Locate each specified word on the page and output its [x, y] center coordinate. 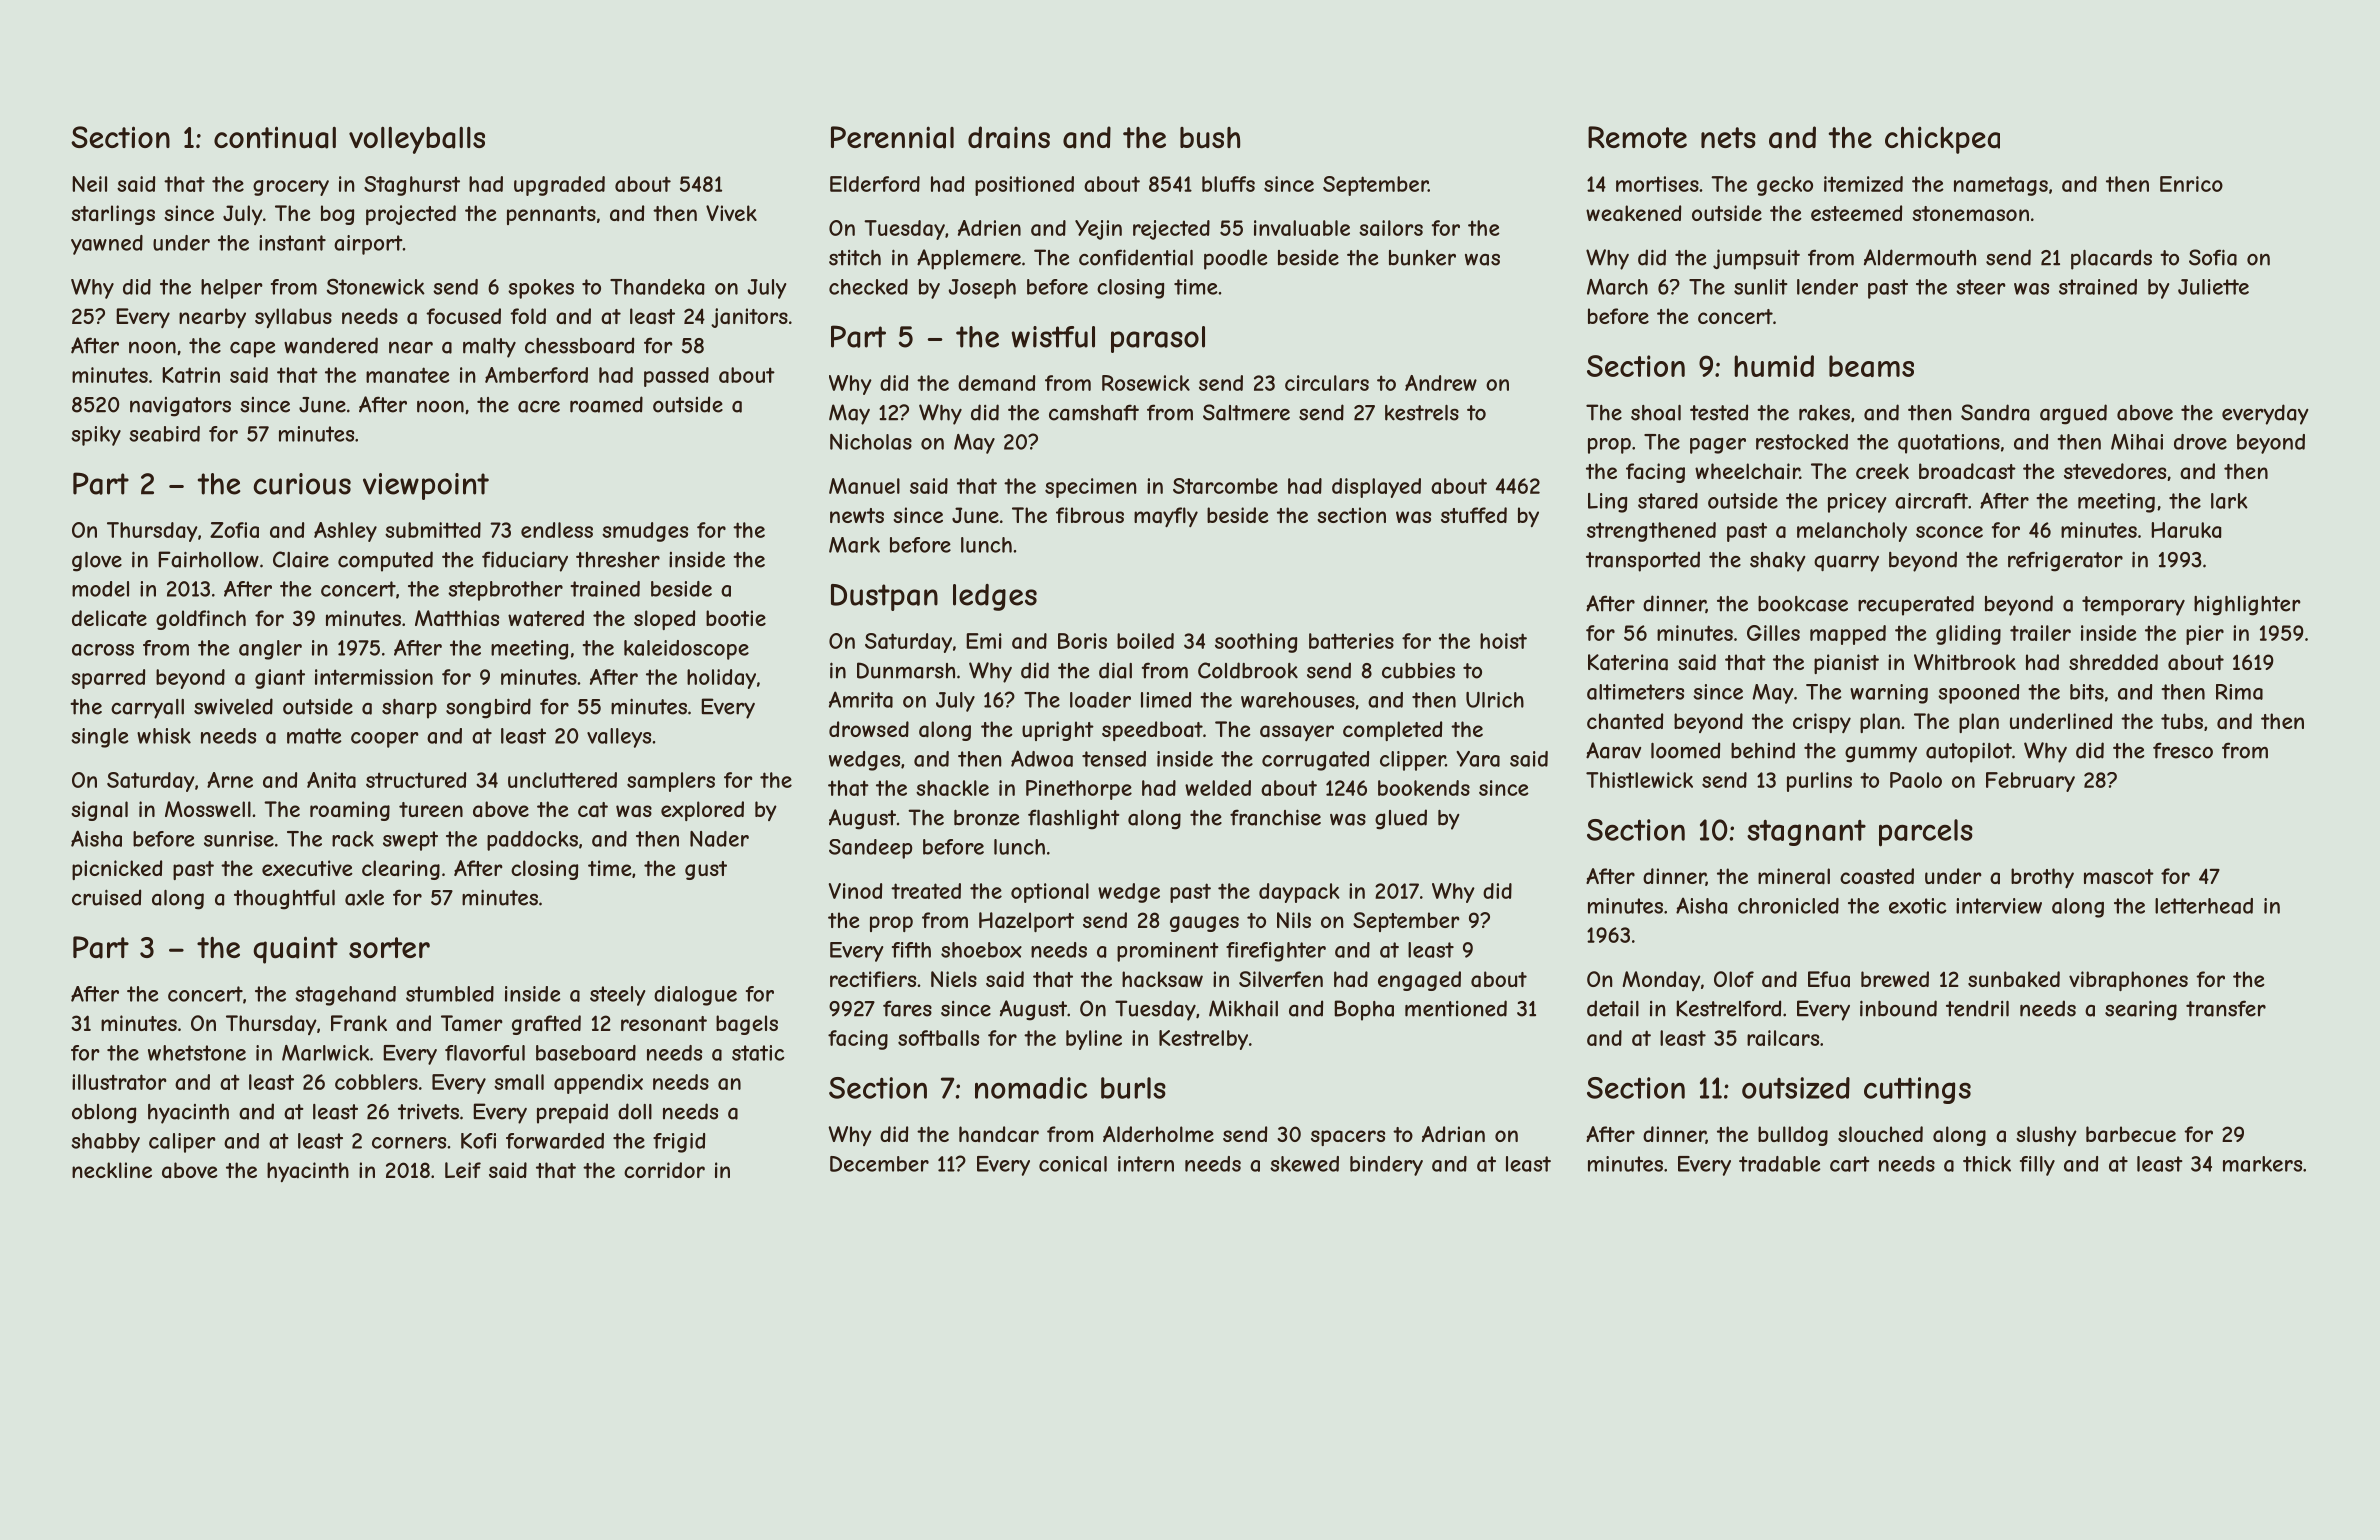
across [103, 650]
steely [618, 996]
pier [2205, 635]
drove [2200, 442]
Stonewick [376, 287]
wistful [1053, 337]
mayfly [1166, 517]
